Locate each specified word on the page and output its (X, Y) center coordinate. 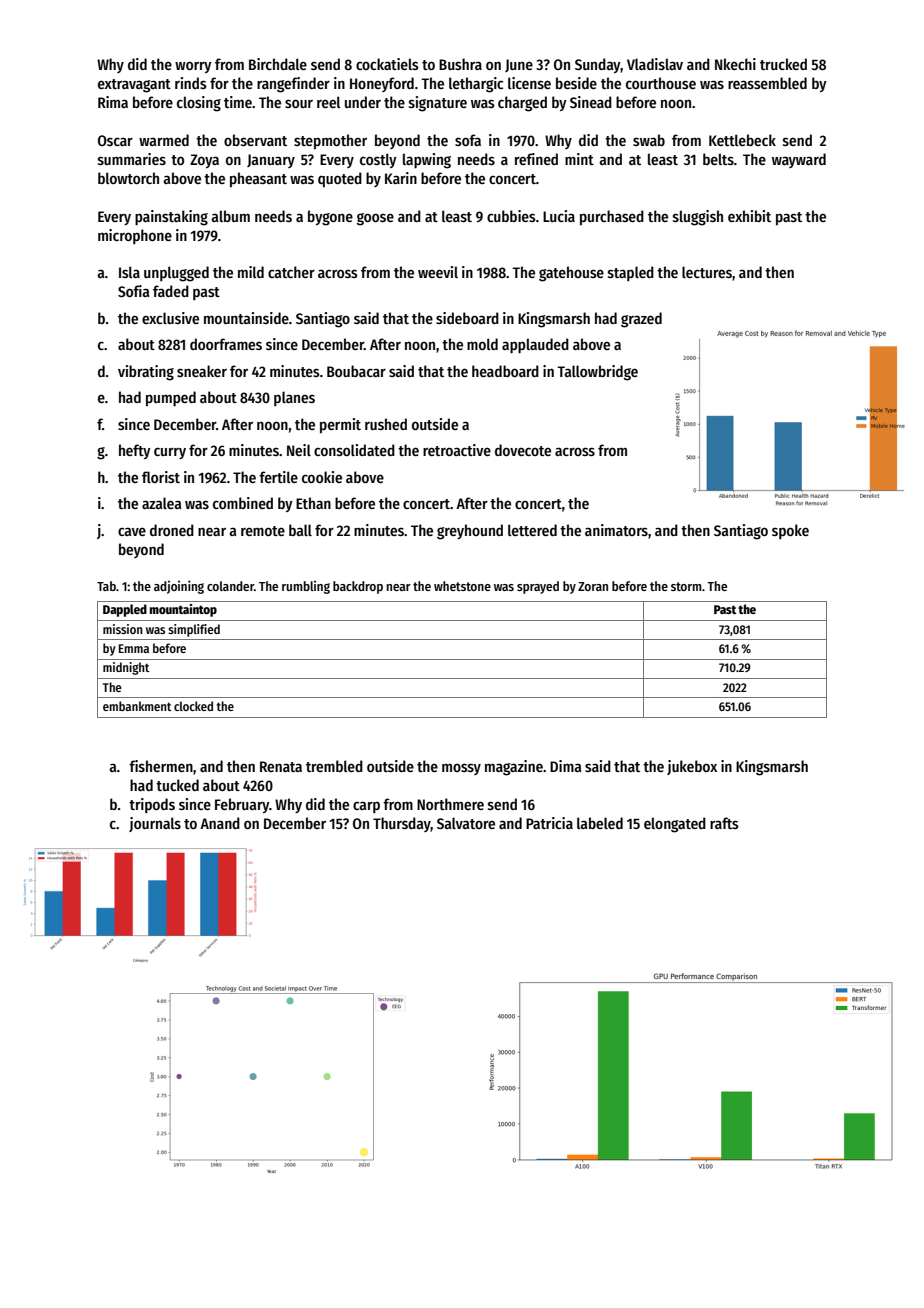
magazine (514, 768)
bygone (330, 218)
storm (686, 586)
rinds (191, 83)
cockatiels (387, 64)
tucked (177, 785)
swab (649, 140)
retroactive (457, 450)
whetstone (462, 586)
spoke (790, 531)
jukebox (692, 767)
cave (132, 531)
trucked (783, 64)
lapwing (427, 161)
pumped (171, 398)
